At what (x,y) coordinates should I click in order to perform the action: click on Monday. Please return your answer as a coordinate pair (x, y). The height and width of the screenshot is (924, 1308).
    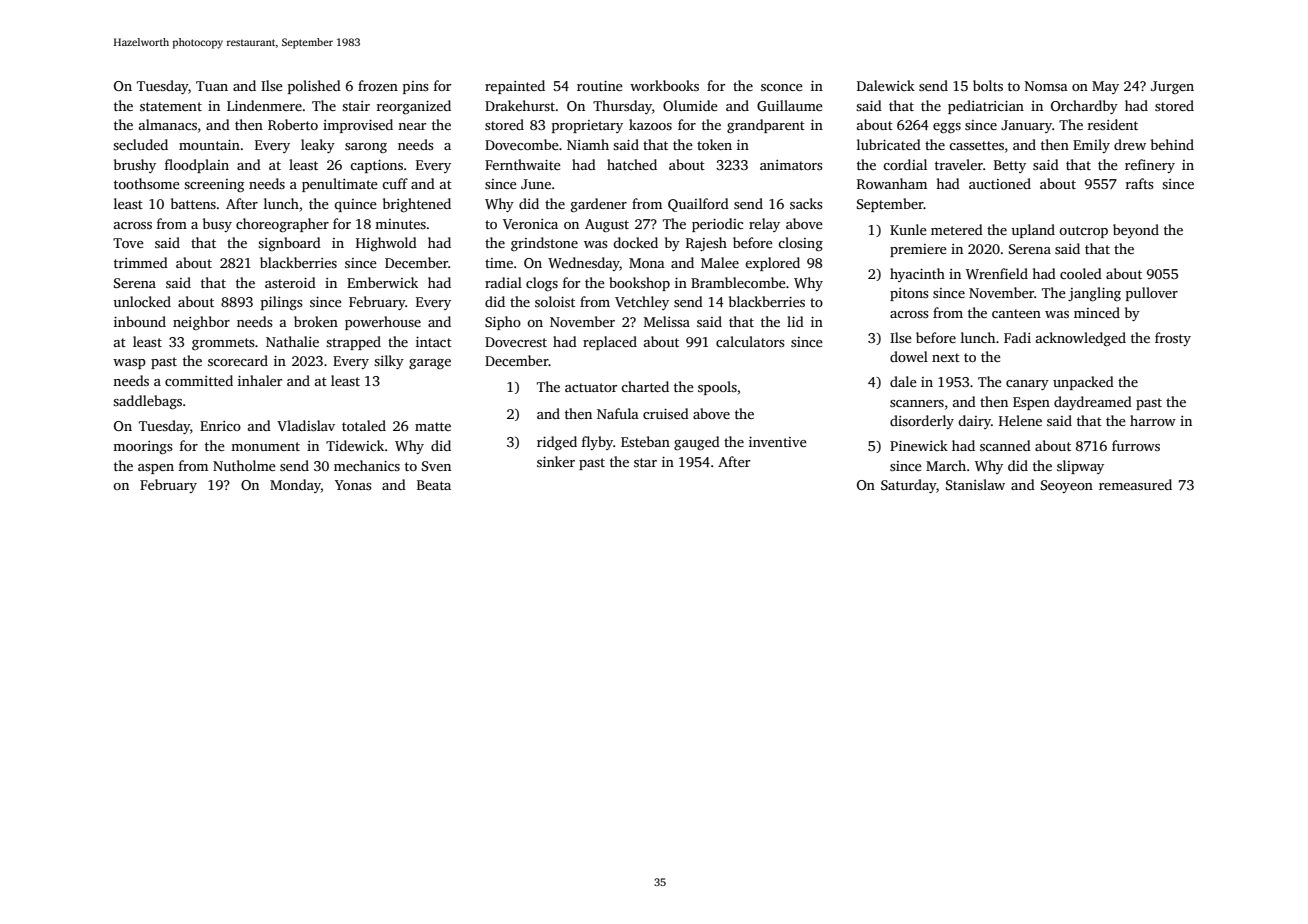
    Looking at the image, I should click on (295, 486).
